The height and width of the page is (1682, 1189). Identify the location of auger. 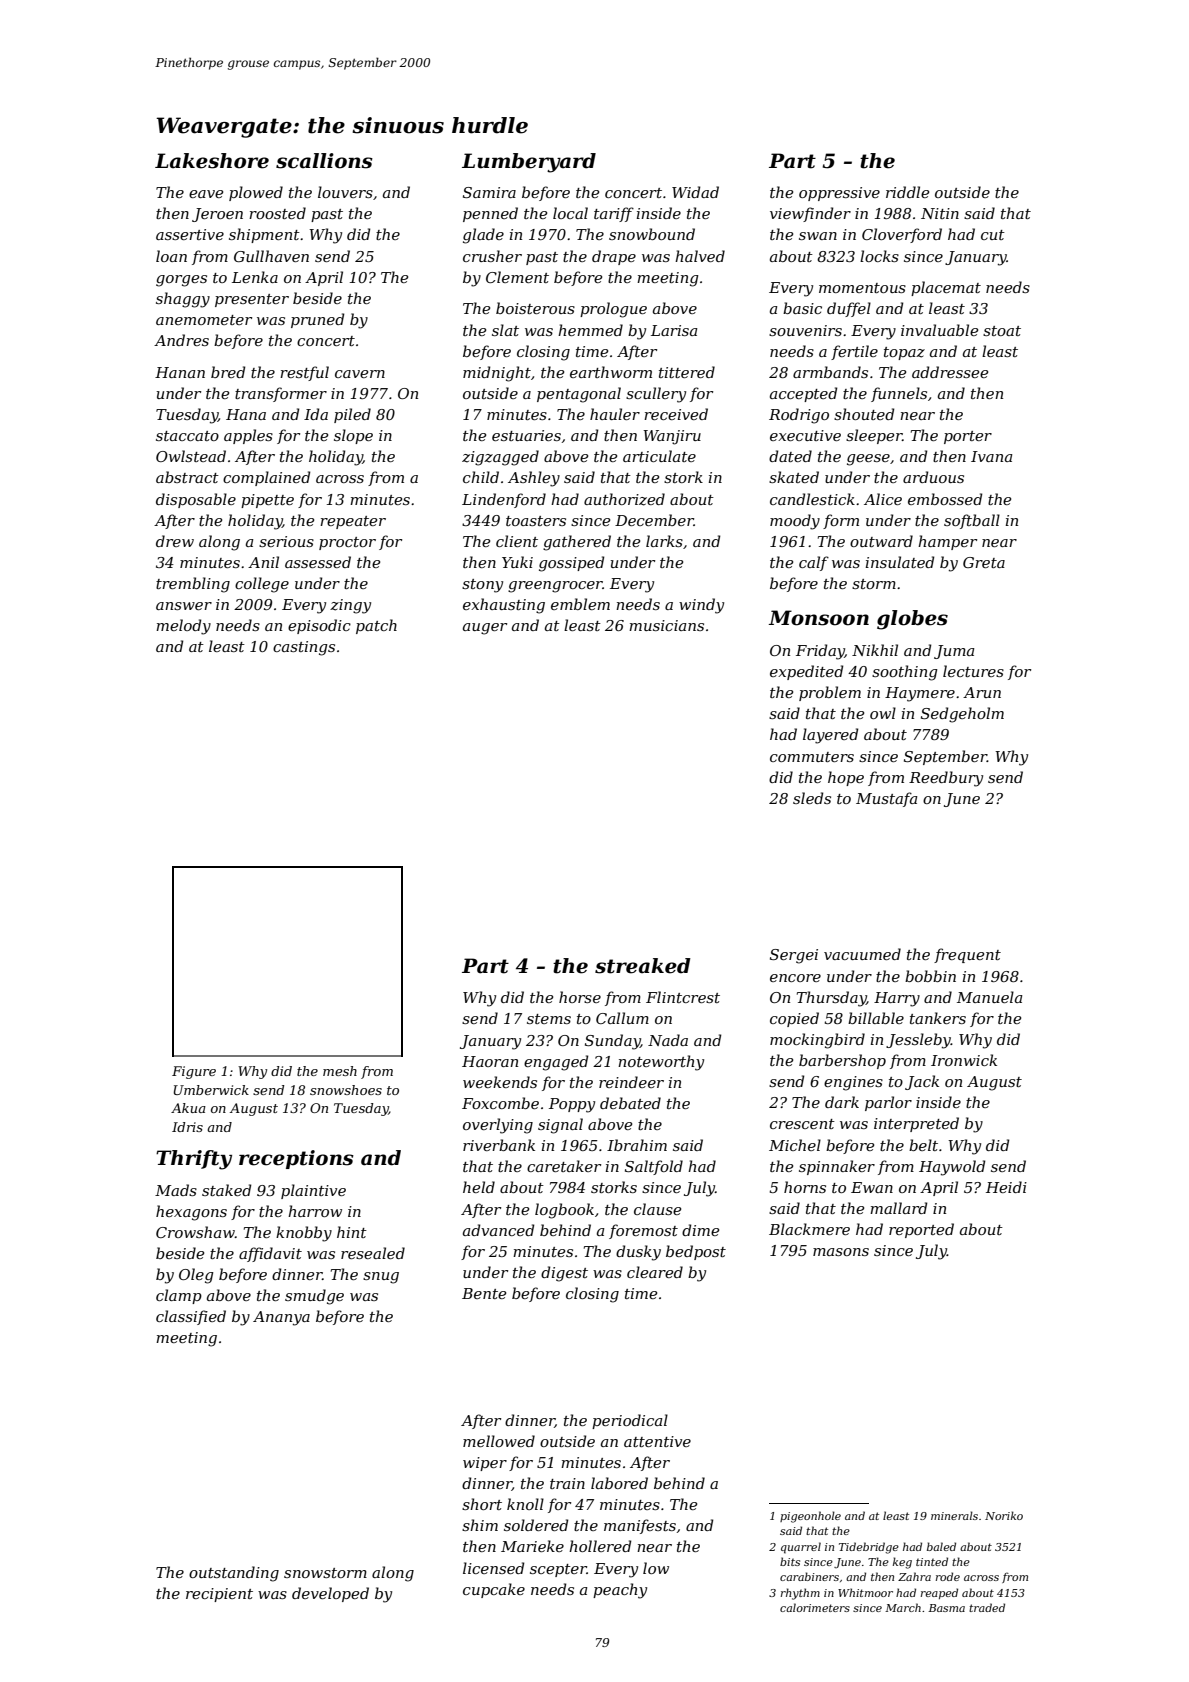
(485, 629).
